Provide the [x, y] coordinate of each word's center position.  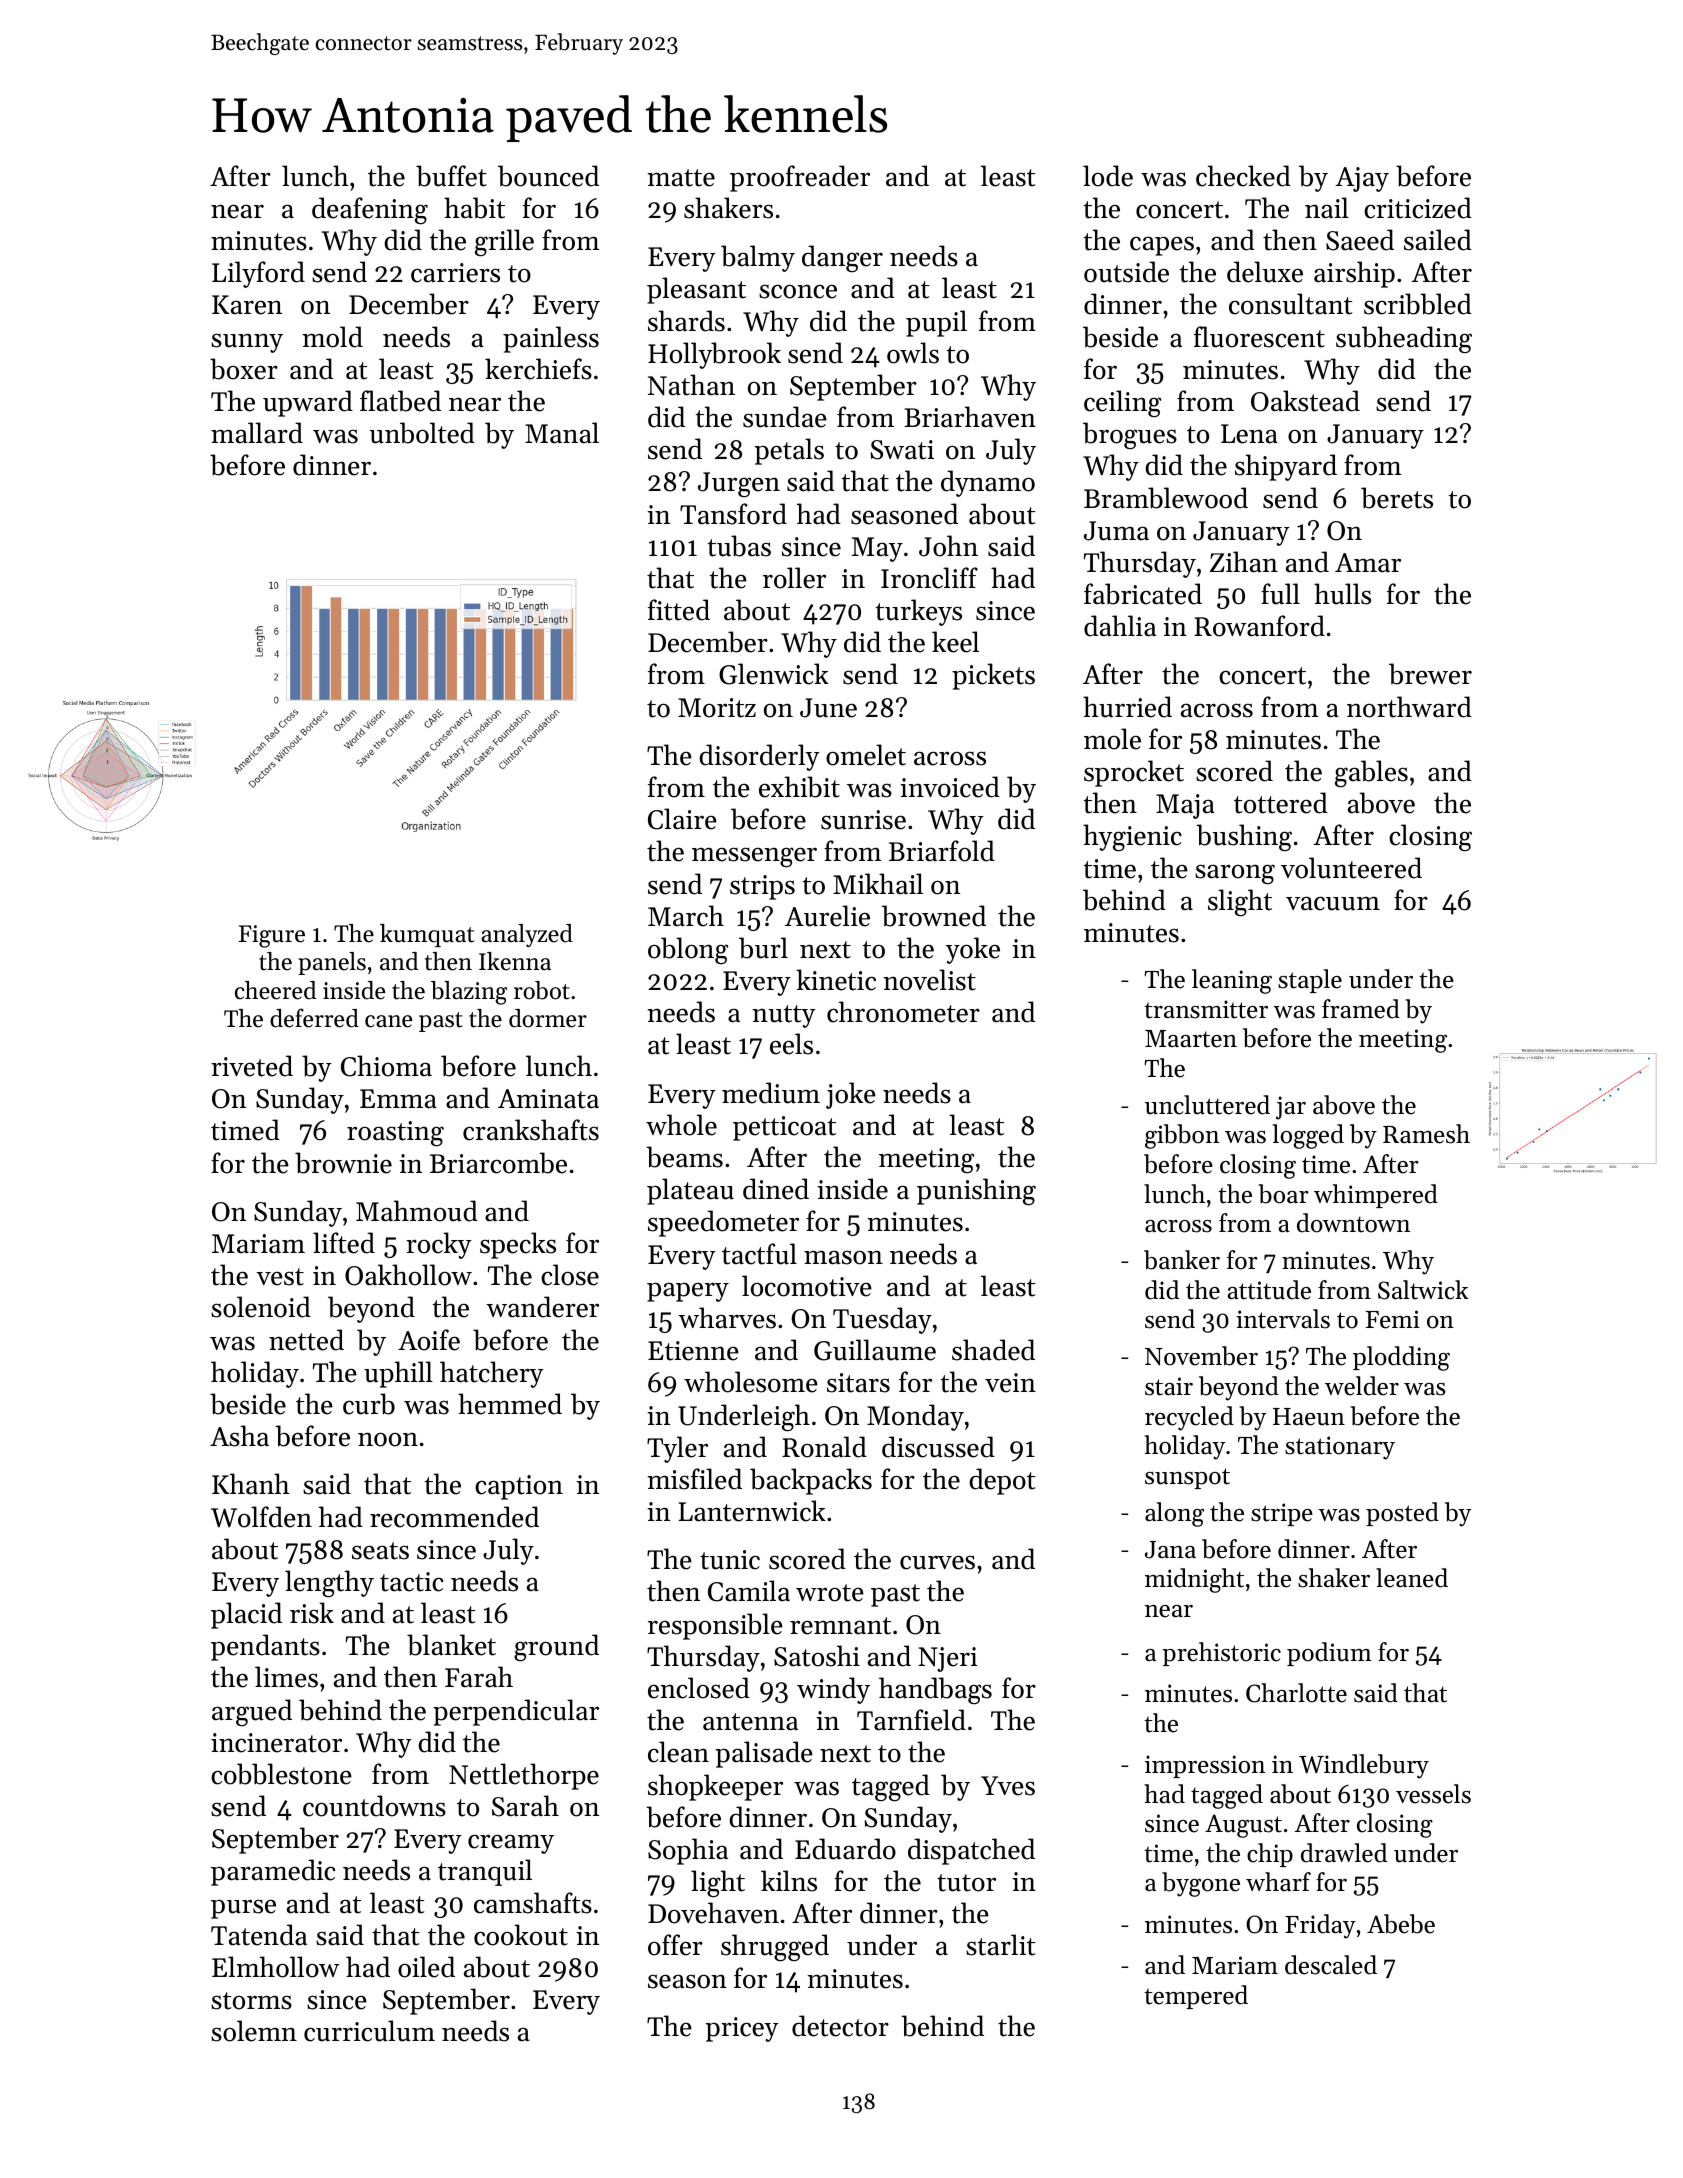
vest [280, 1277]
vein [1010, 1383]
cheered [275, 990]
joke [851, 1095]
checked [1243, 176]
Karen [247, 305]
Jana [1170, 1550]
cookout [521, 1935]
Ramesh [1426, 1134]
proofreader [800, 178]
